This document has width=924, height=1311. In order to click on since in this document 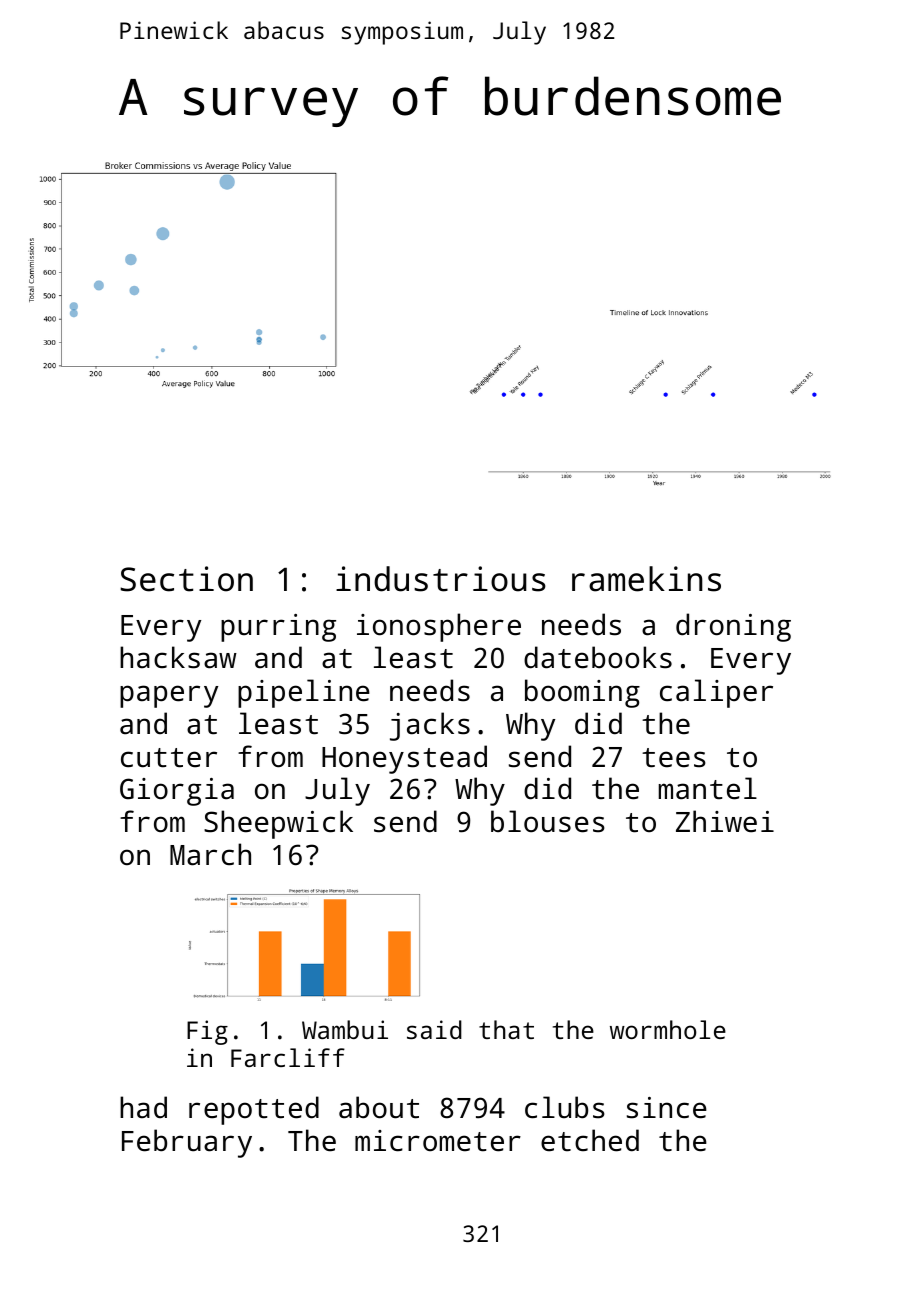, I will do `click(667, 1108)`.
